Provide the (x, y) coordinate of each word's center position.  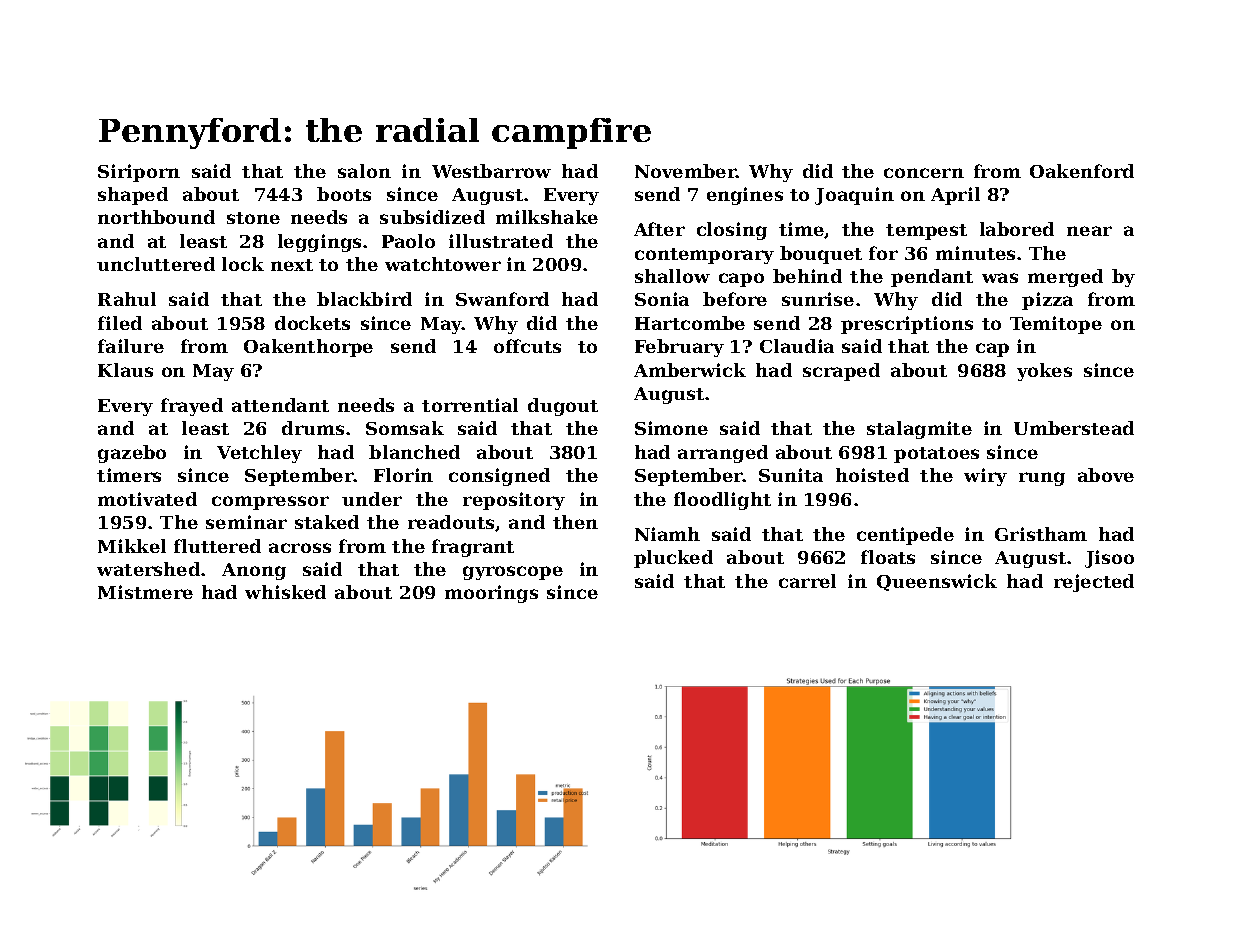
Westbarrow (491, 171)
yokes (1044, 372)
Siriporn (139, 173)
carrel (807, 581)
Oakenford (1082, 171)
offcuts (527, 346)
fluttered (217, 546)
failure (131, 346)
